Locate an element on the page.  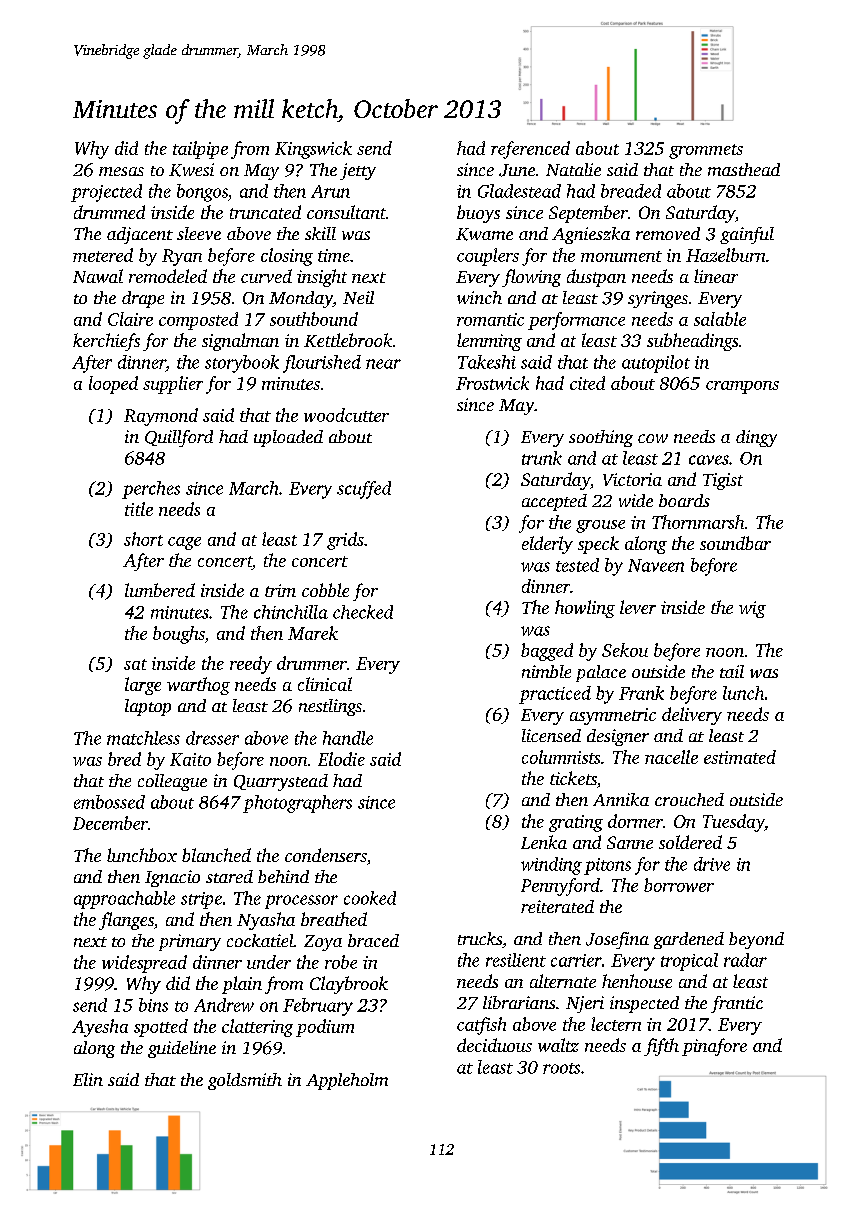
short is located at coordinates (143, 539).
